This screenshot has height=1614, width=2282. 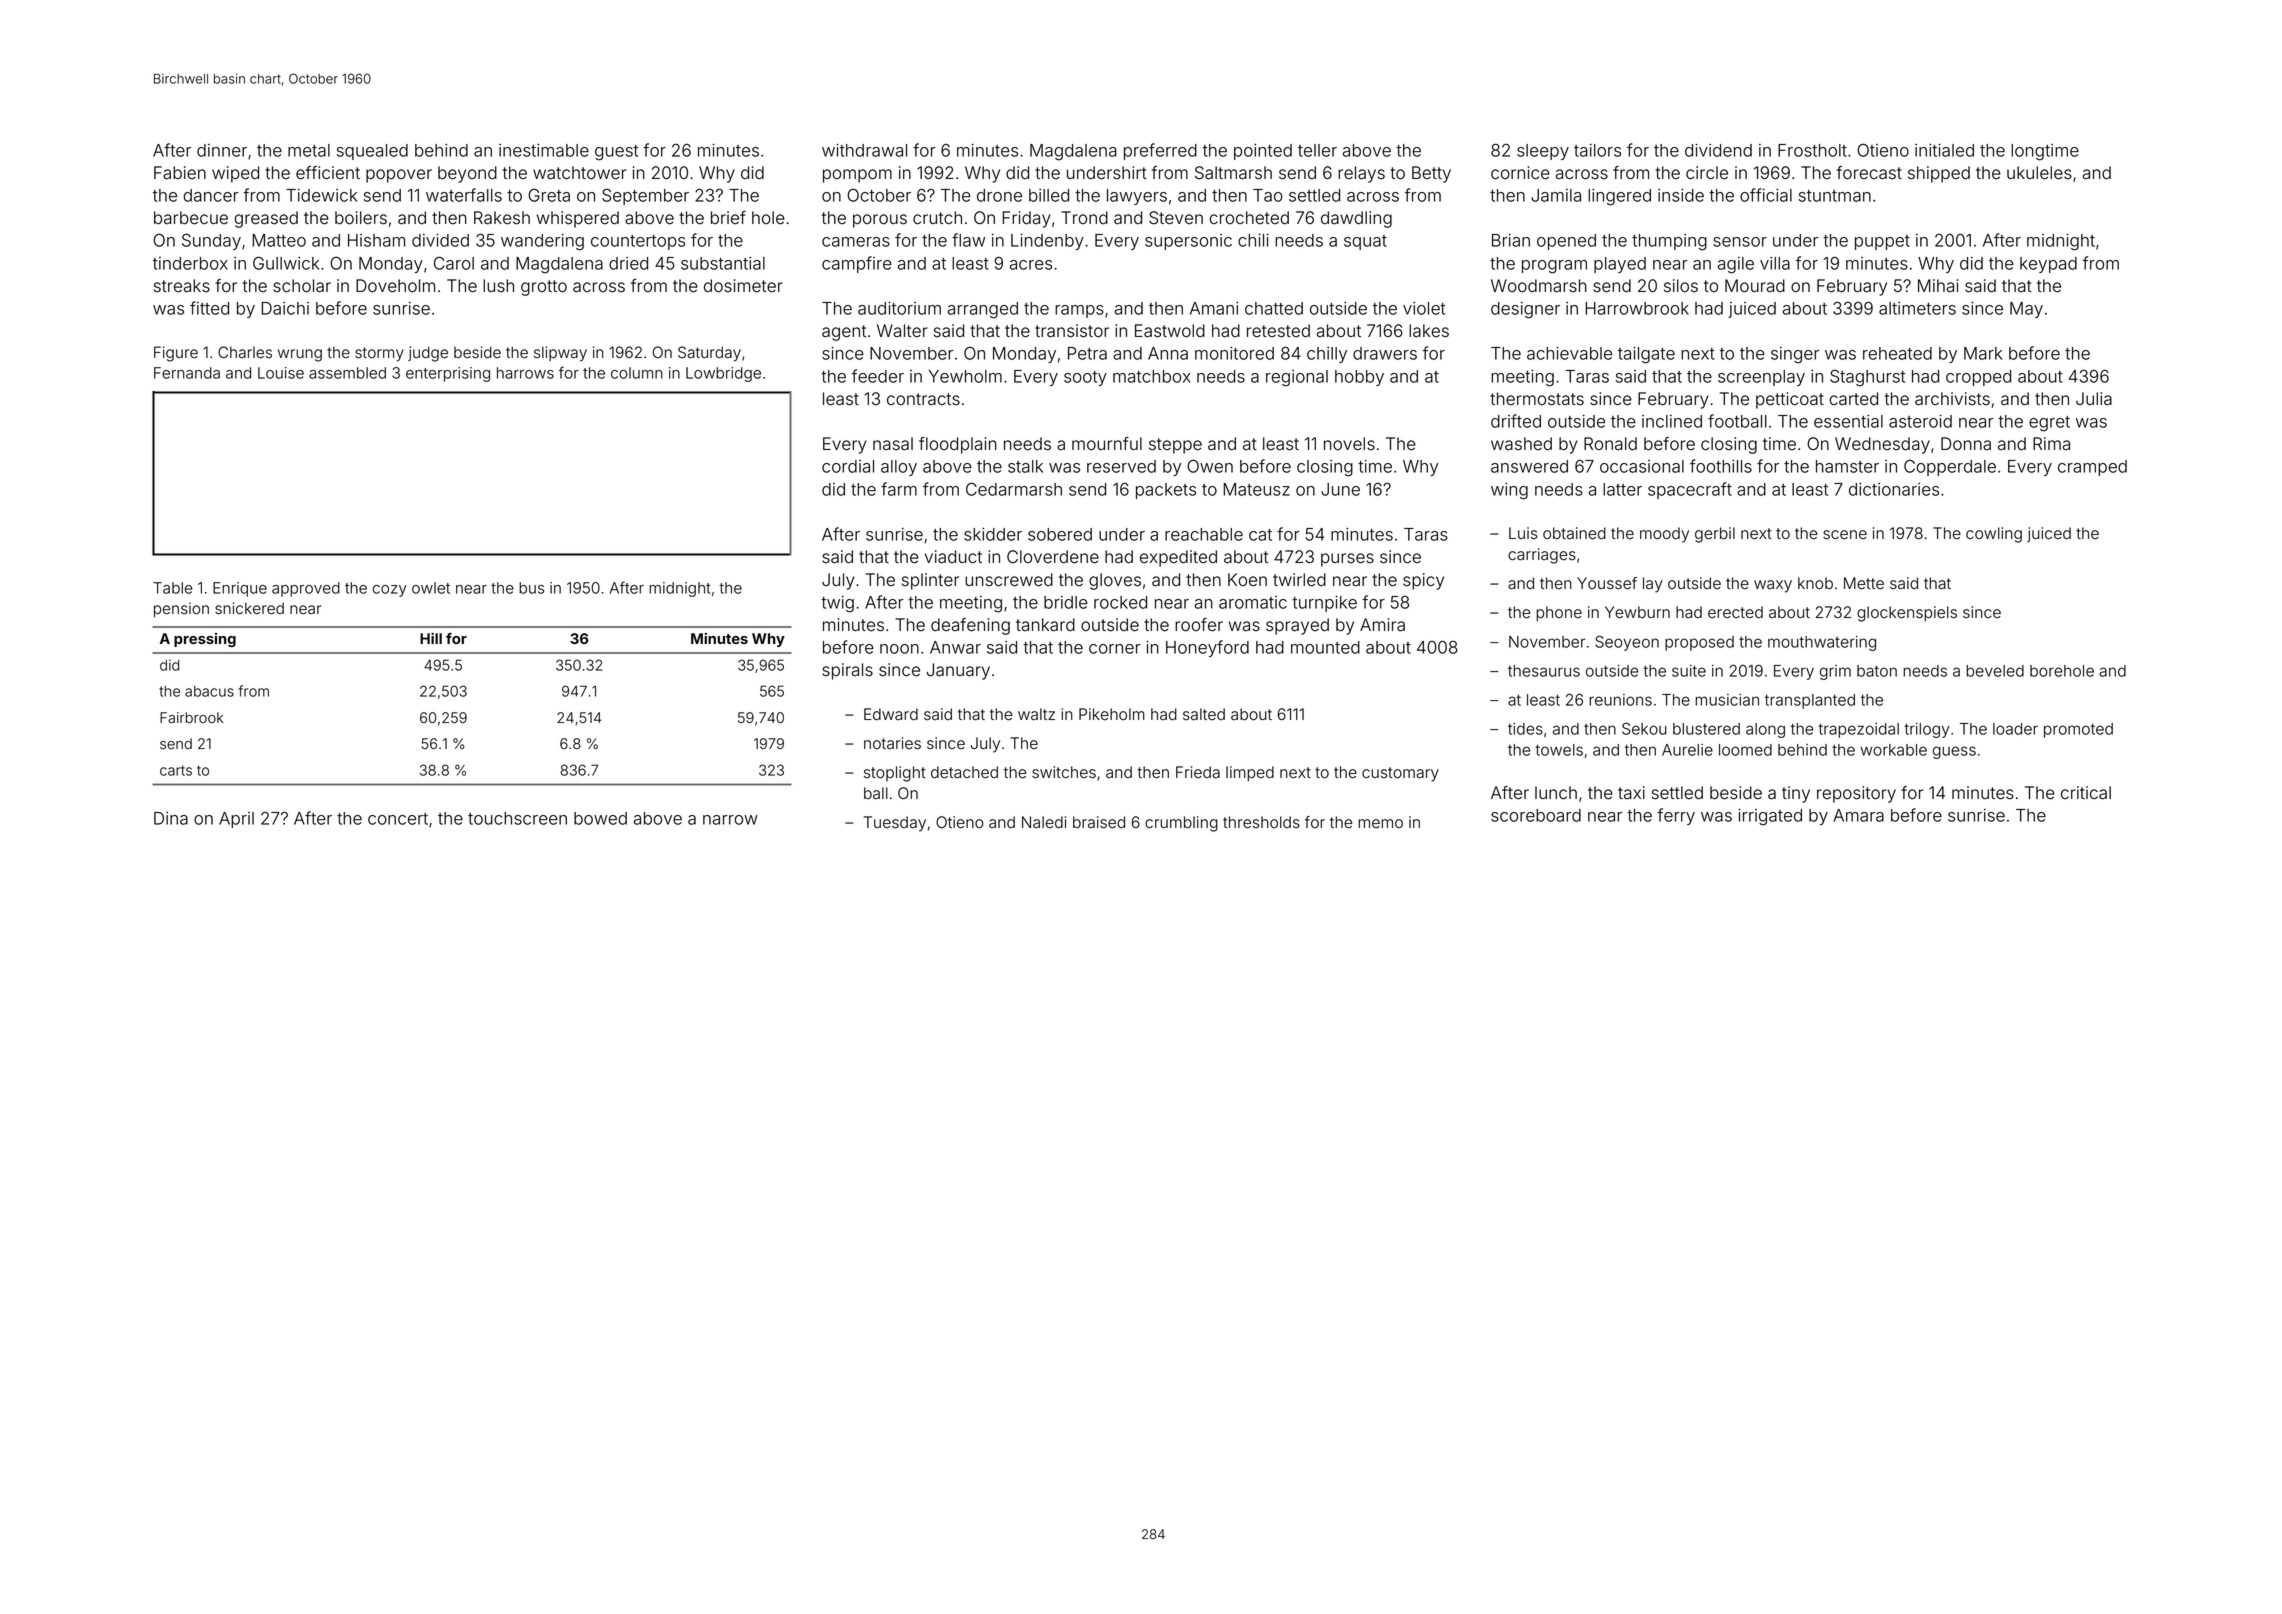 What do you see at coordinates (1740, 242) in the screenshot?
I see `sensor` at bounding box center [1740, 242].
